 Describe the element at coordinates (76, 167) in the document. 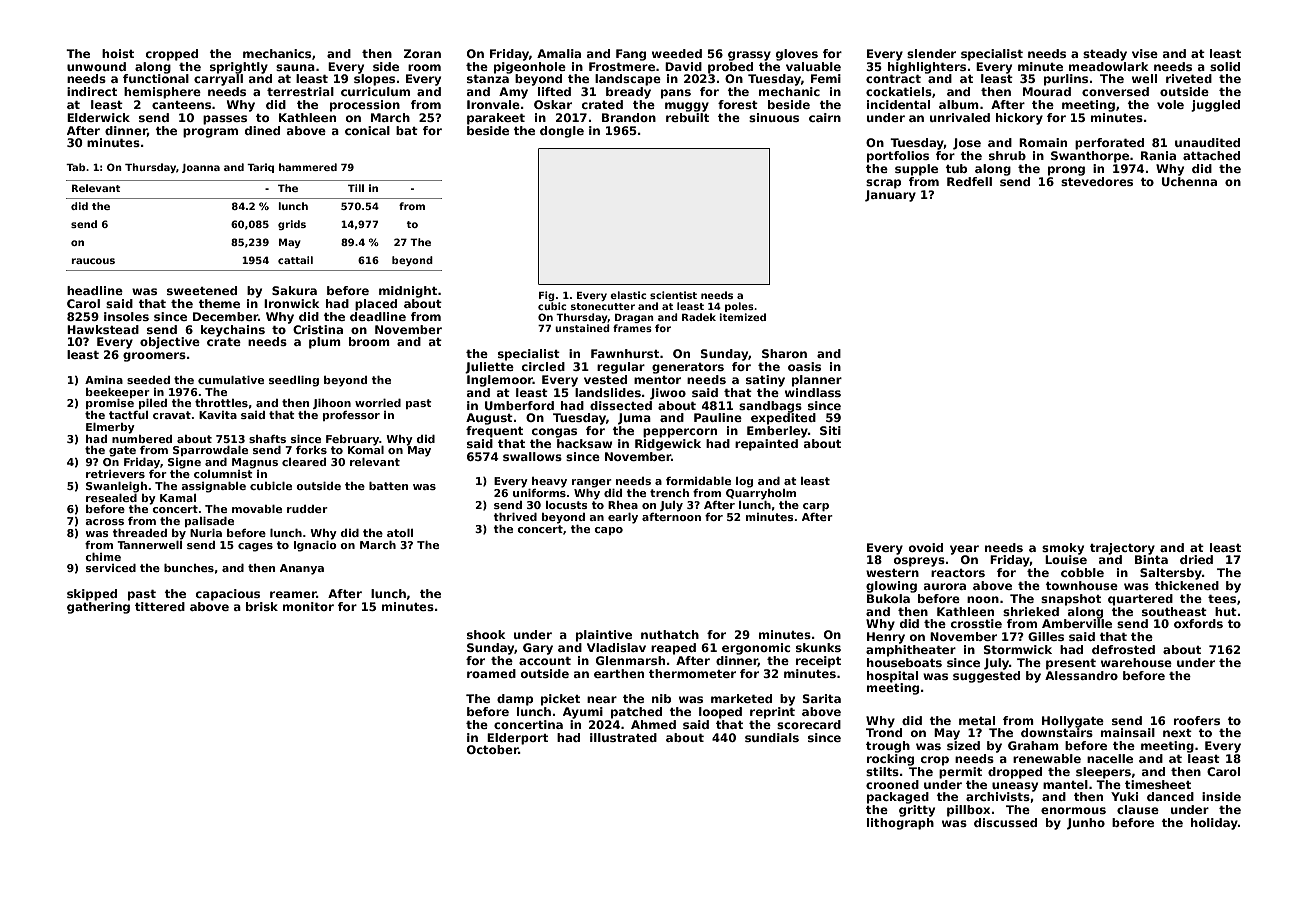

I see `Tab` at that location.
